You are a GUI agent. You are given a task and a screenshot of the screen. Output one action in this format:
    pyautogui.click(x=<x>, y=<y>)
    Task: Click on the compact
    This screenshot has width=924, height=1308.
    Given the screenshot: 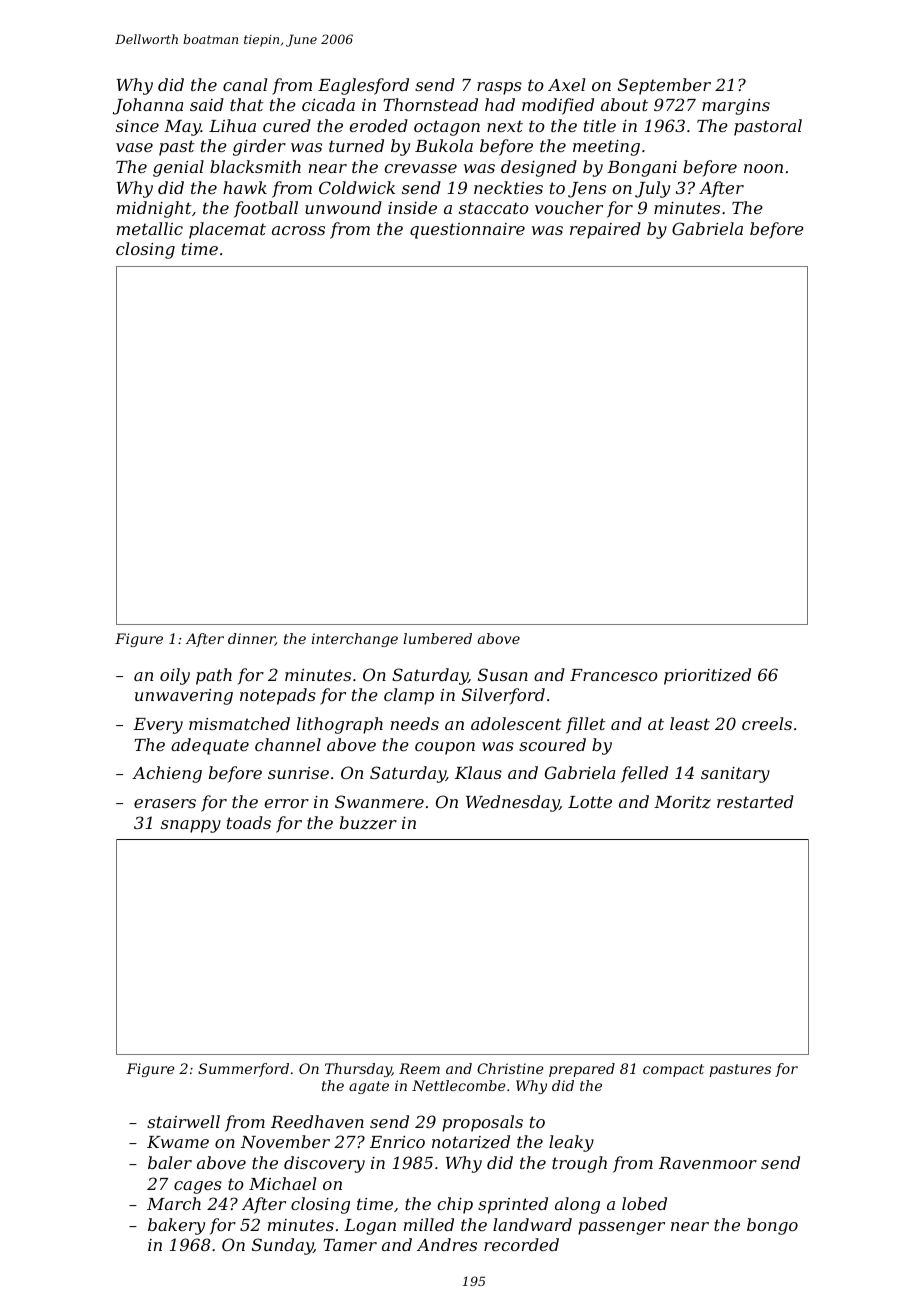 What is the action you would take?
    pyautogui.click(x=673, y=1070)
